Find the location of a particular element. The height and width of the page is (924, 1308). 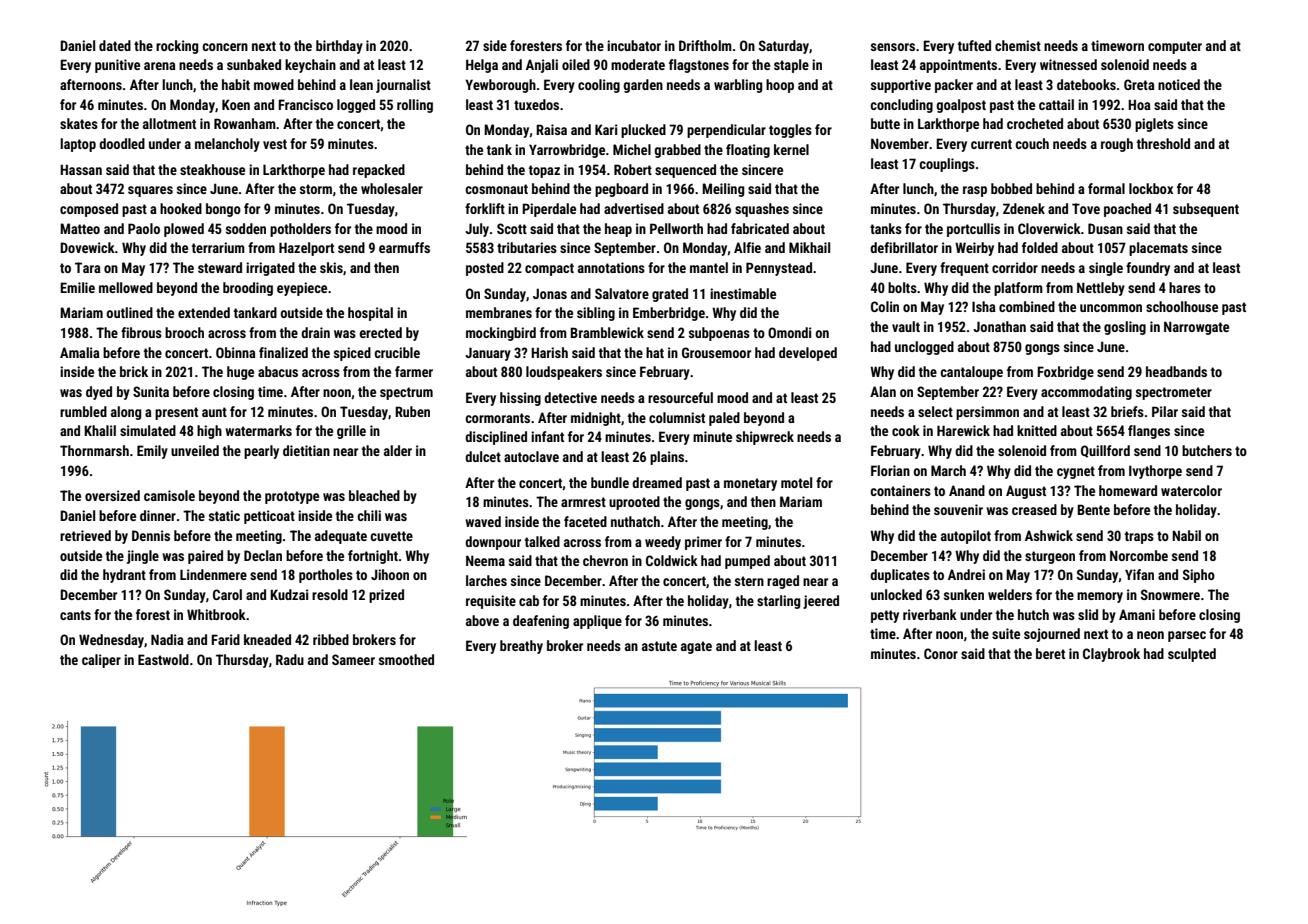

Amalia is located at coordinates (80, 352).
